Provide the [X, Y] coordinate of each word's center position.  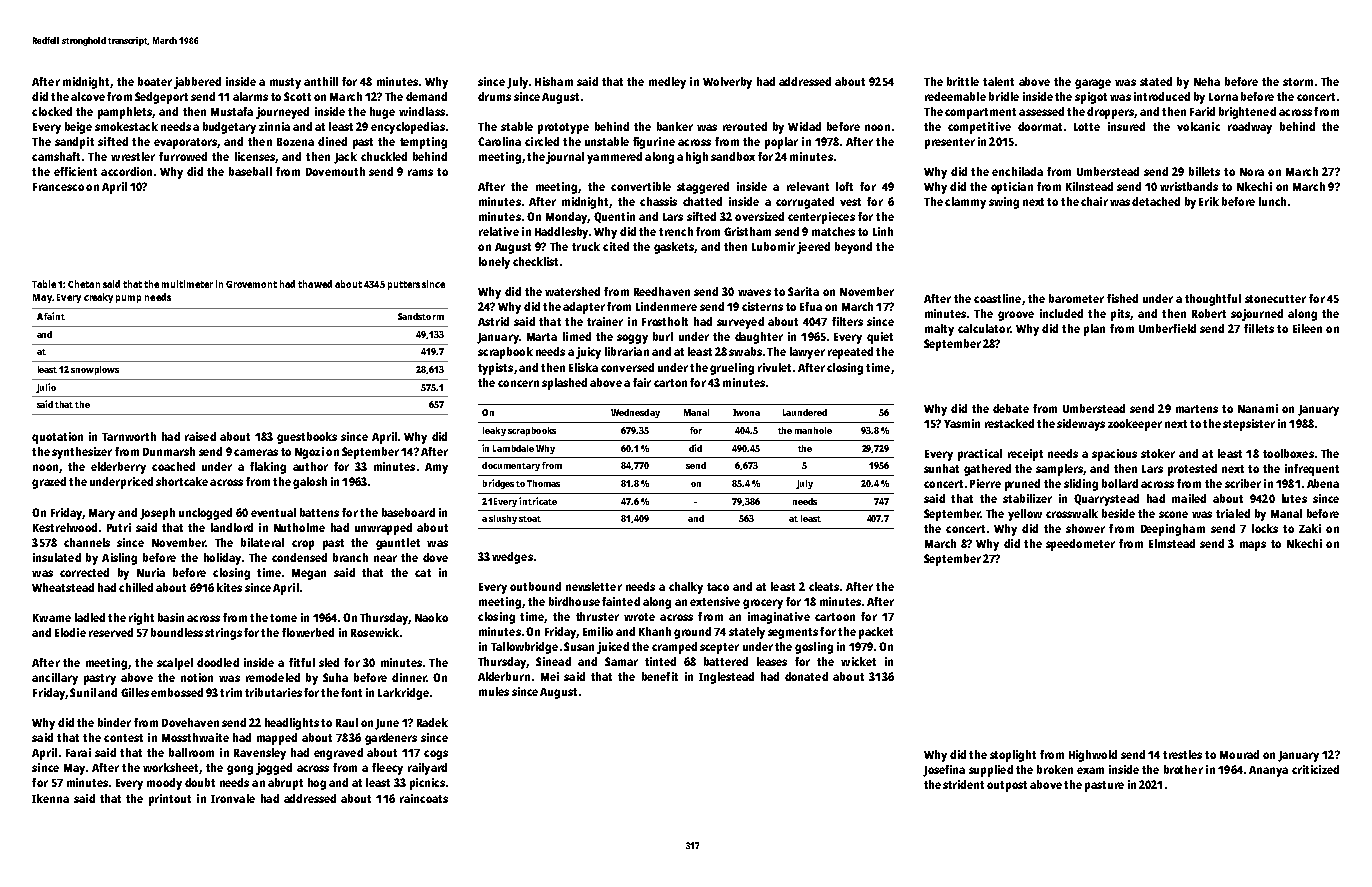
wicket [858, 661]
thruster [597, 616]
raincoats [424, 798]
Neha [1207, 81]
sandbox [733, 156]
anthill [321, 81]
